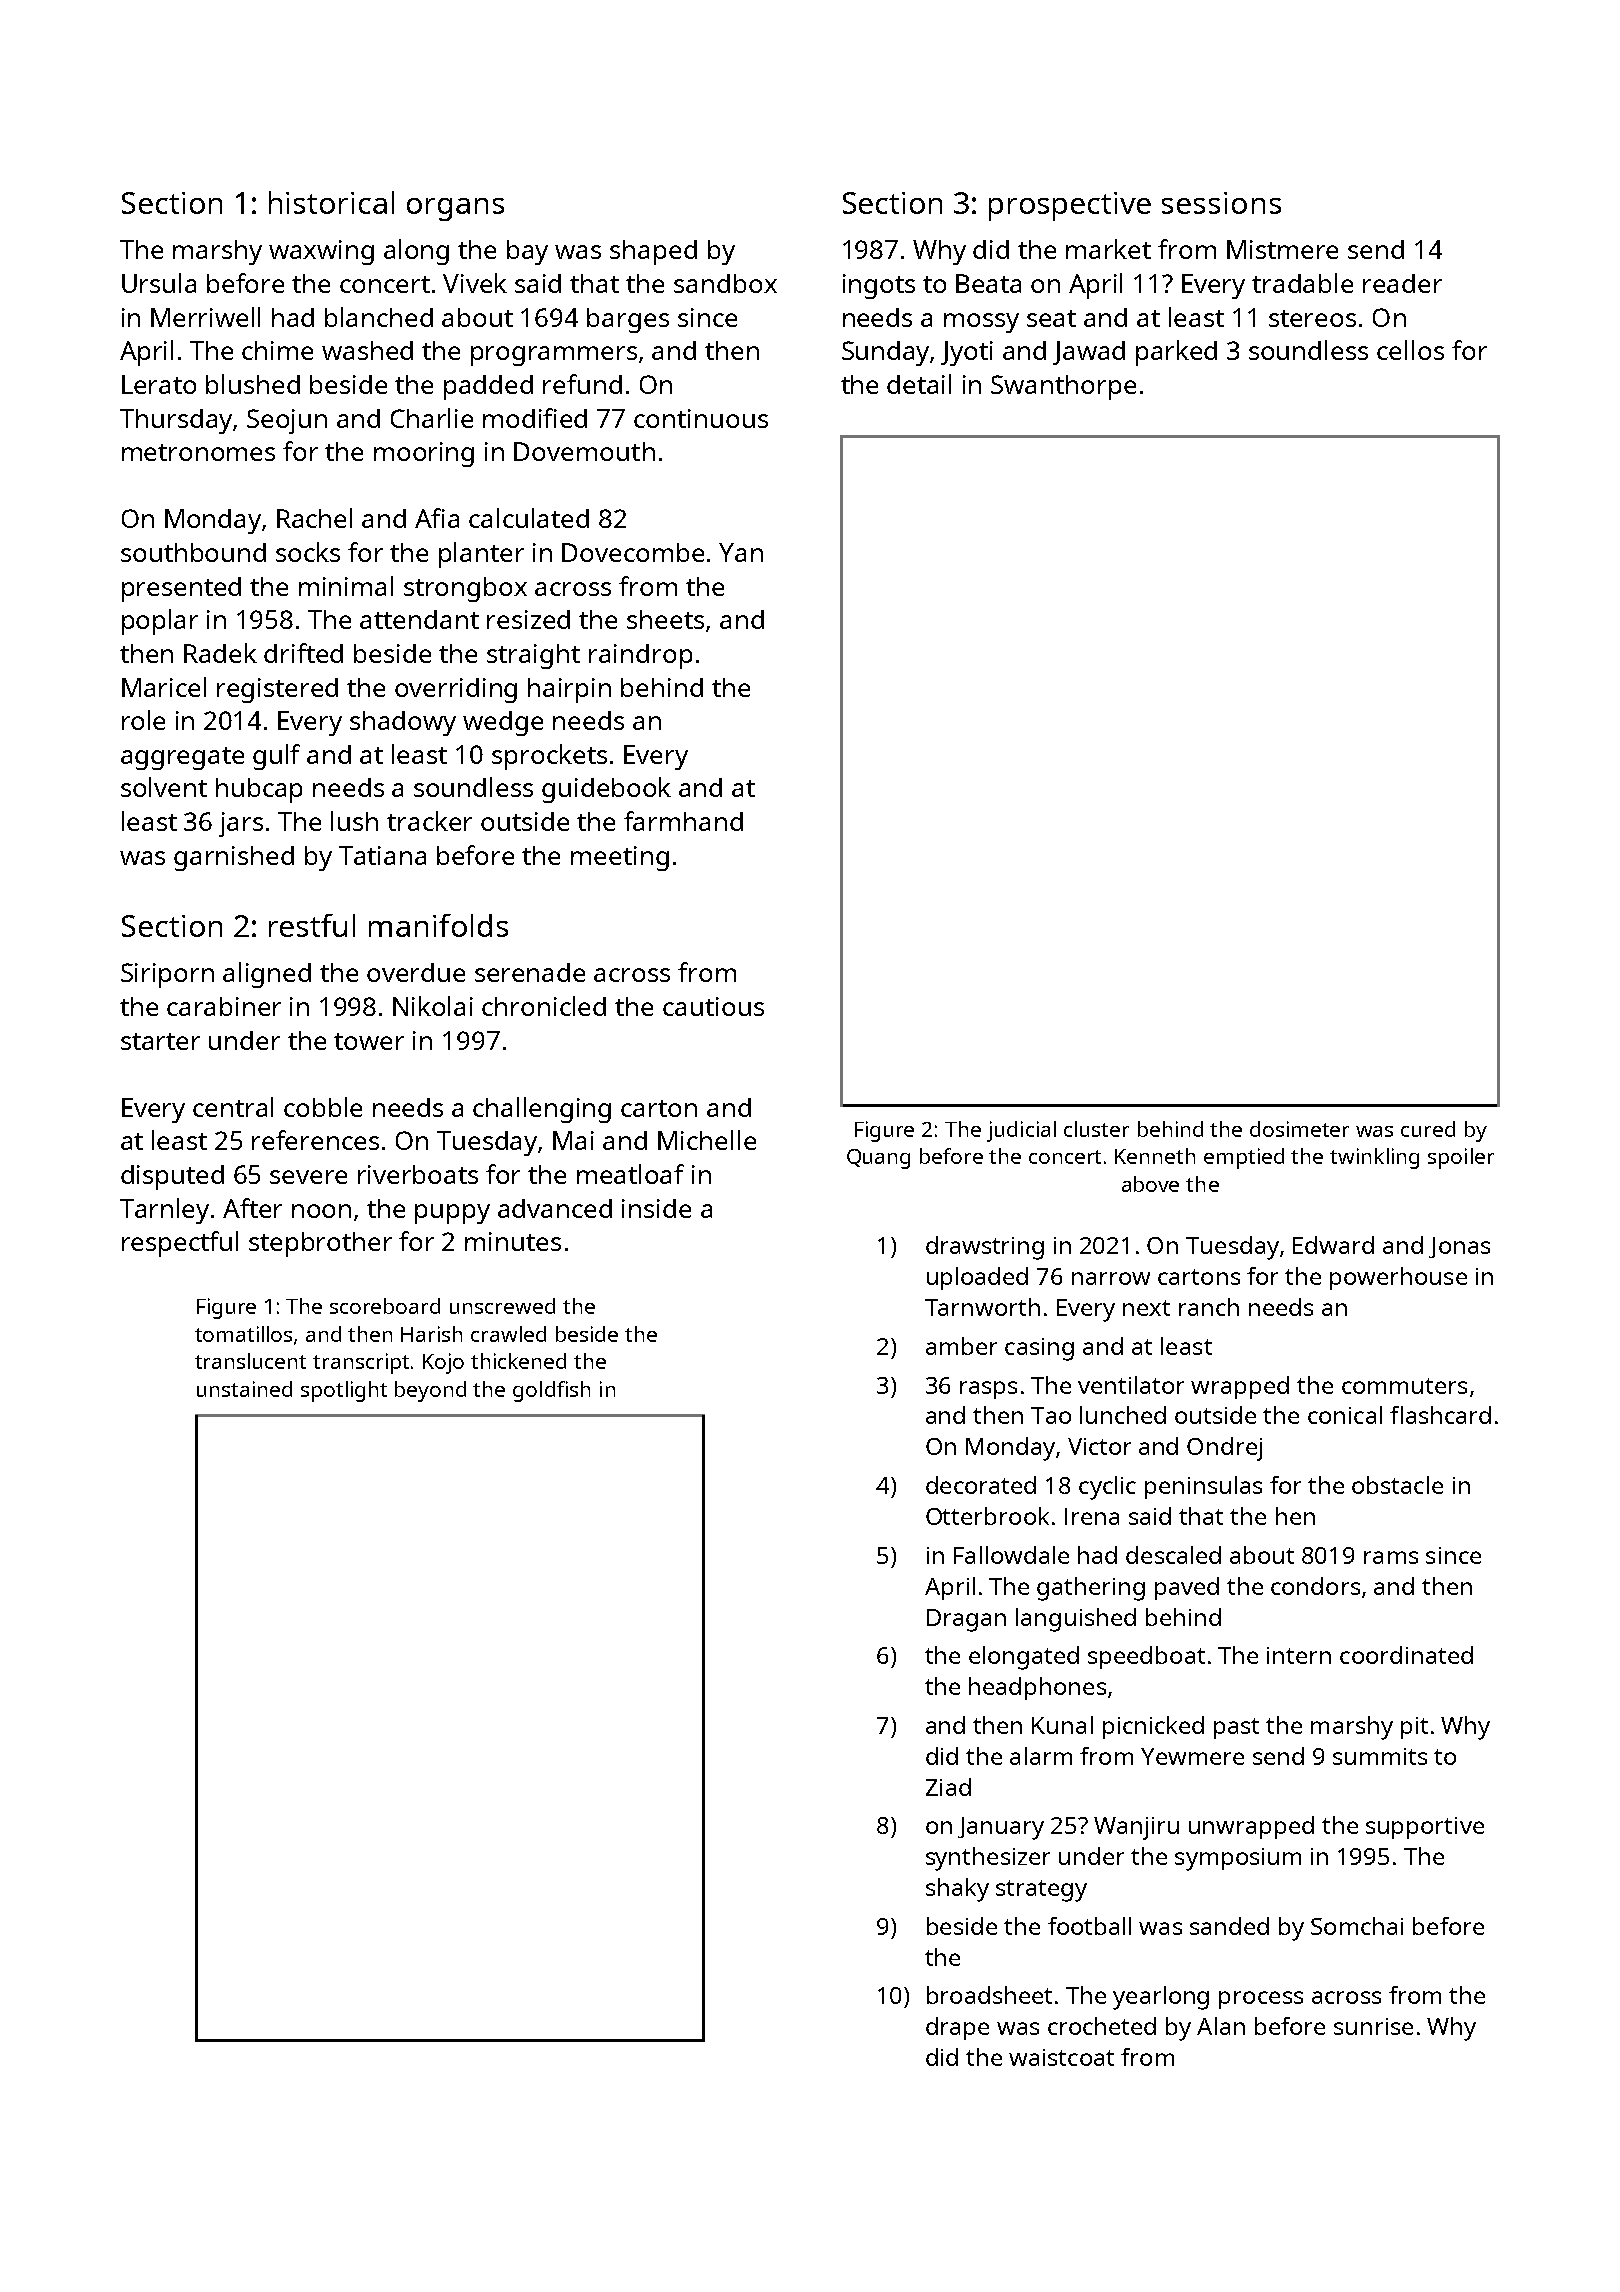  Describe the element at coordinates (1428, 1129) in the screenshot. I see `cured` at that location.
